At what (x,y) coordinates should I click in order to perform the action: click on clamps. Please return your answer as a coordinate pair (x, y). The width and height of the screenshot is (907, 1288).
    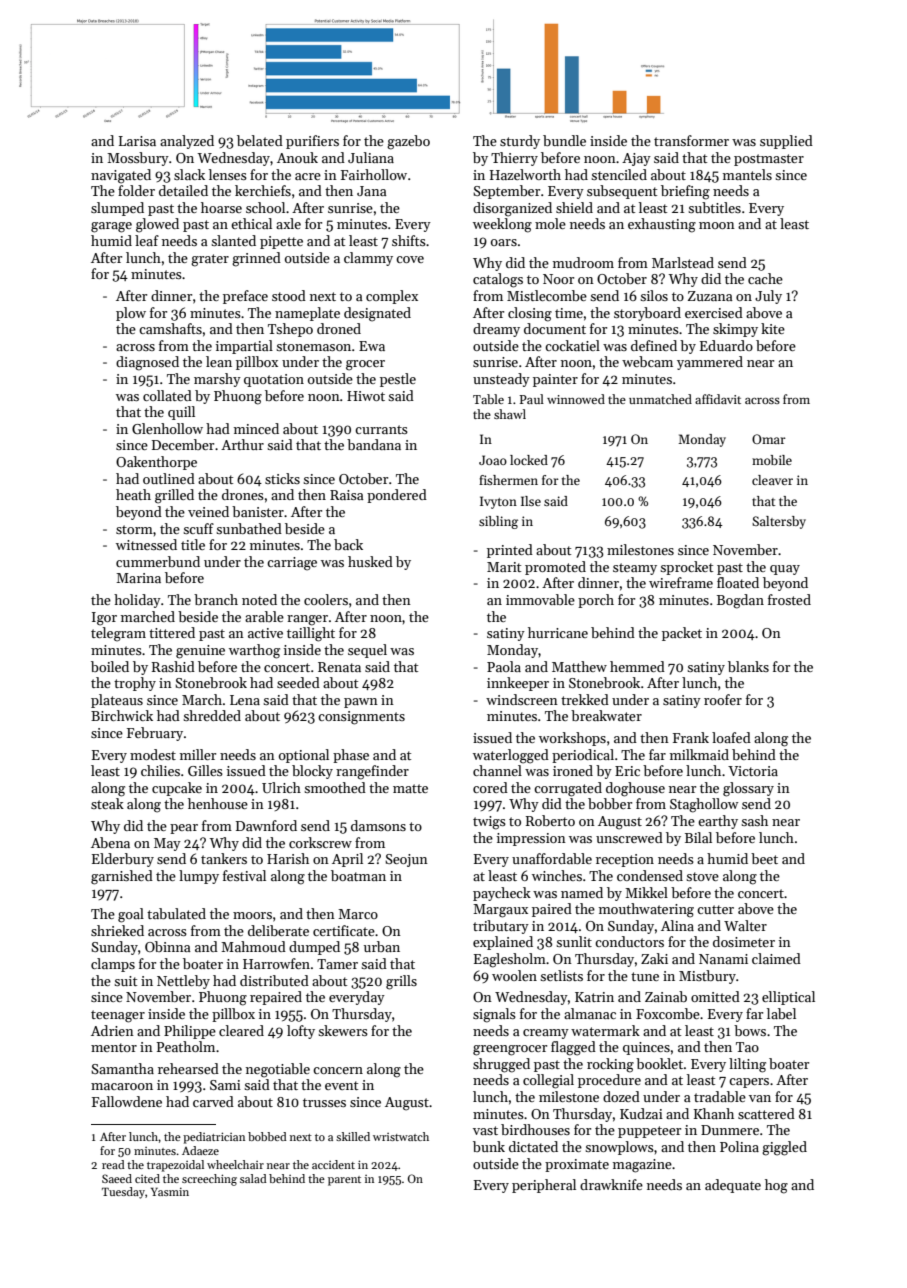
    Looking at the image, I should click on (113, 965).
